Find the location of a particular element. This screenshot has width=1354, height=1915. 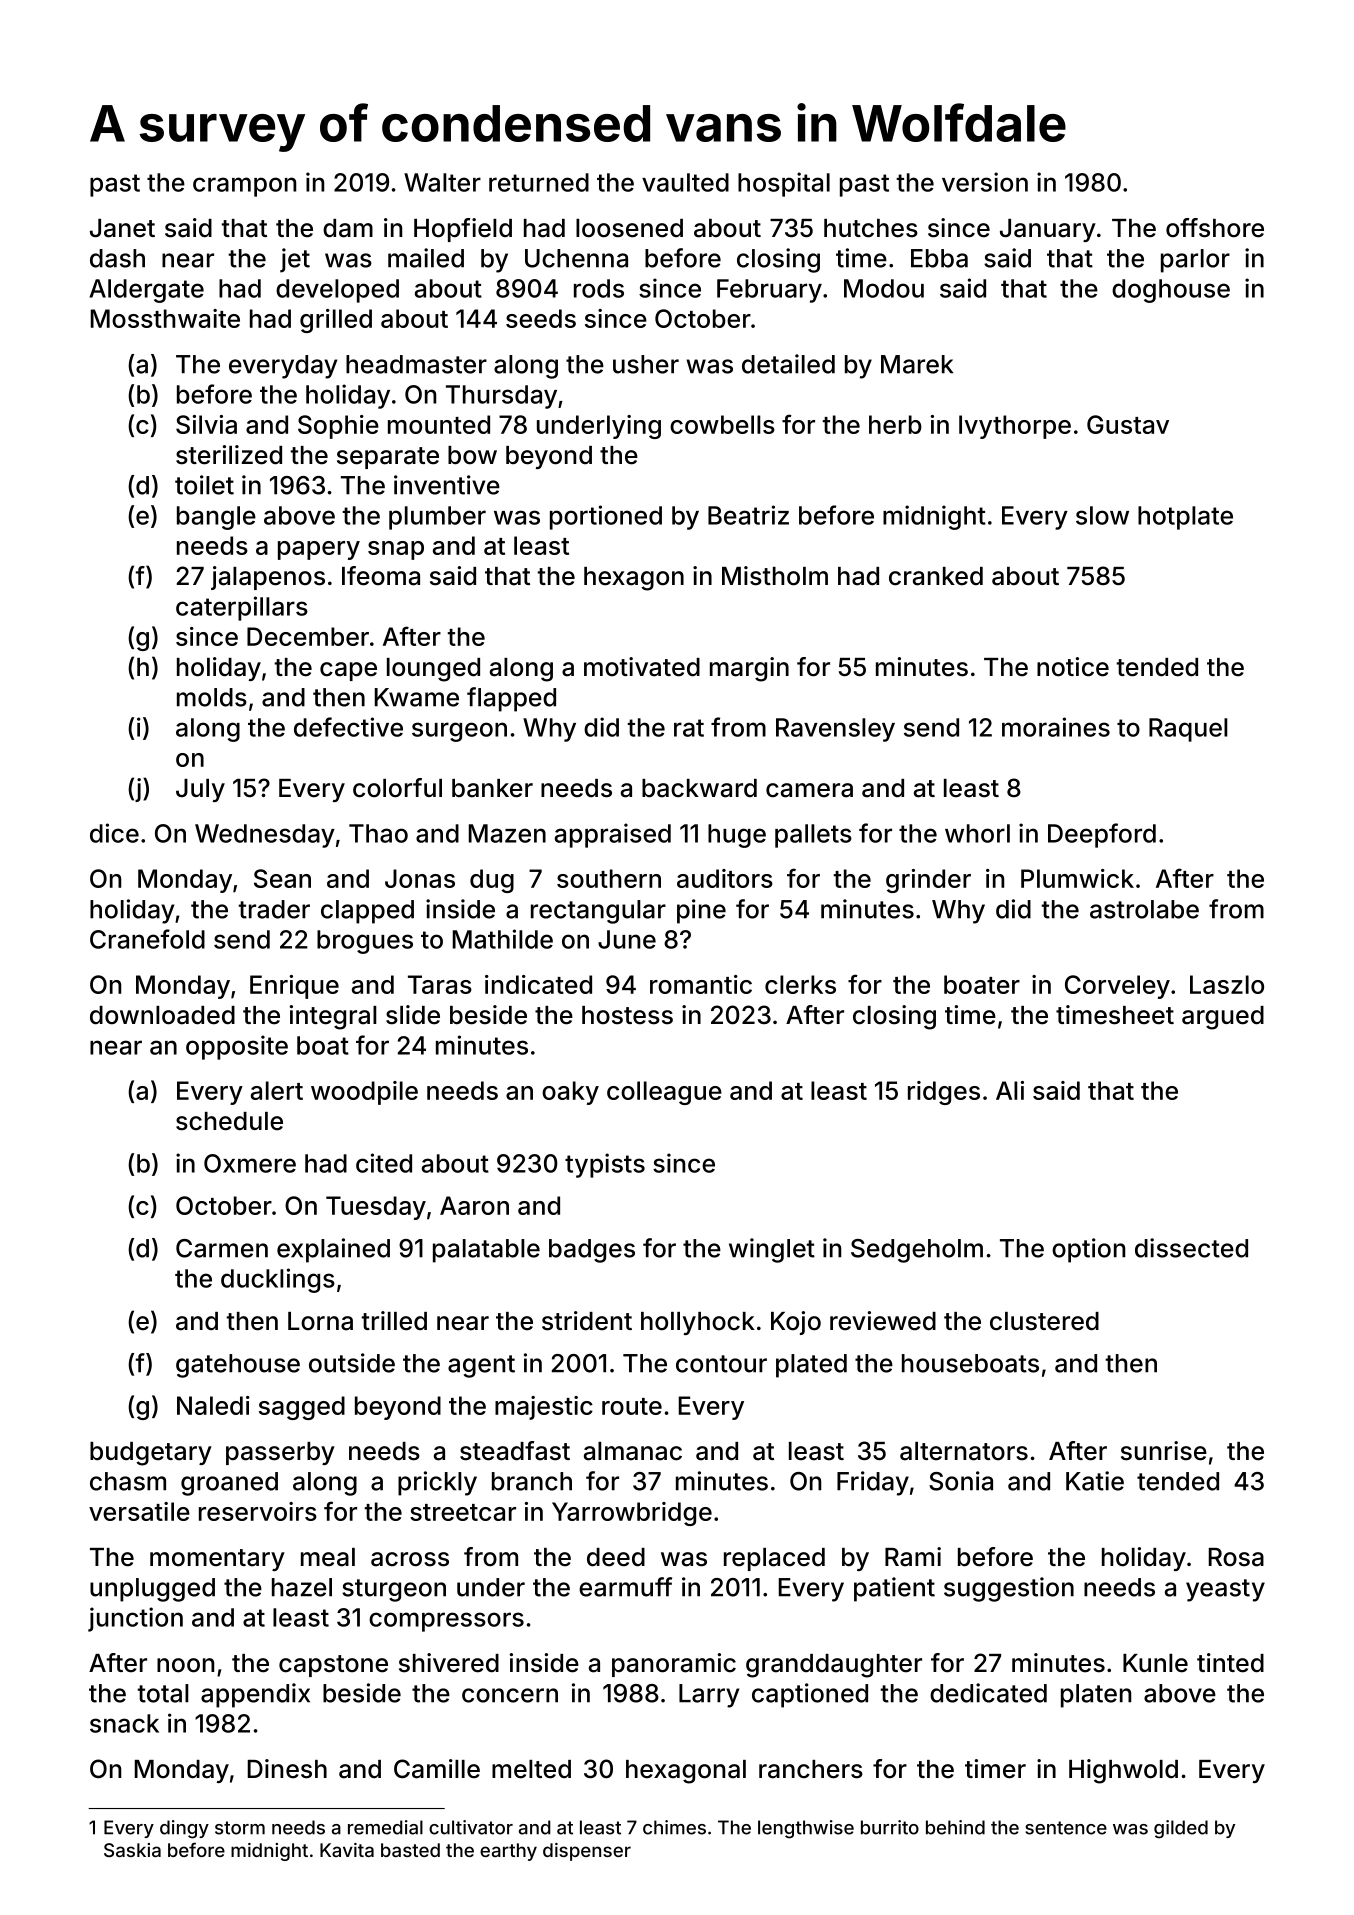

junction is located at coordinates (135, 1619).
